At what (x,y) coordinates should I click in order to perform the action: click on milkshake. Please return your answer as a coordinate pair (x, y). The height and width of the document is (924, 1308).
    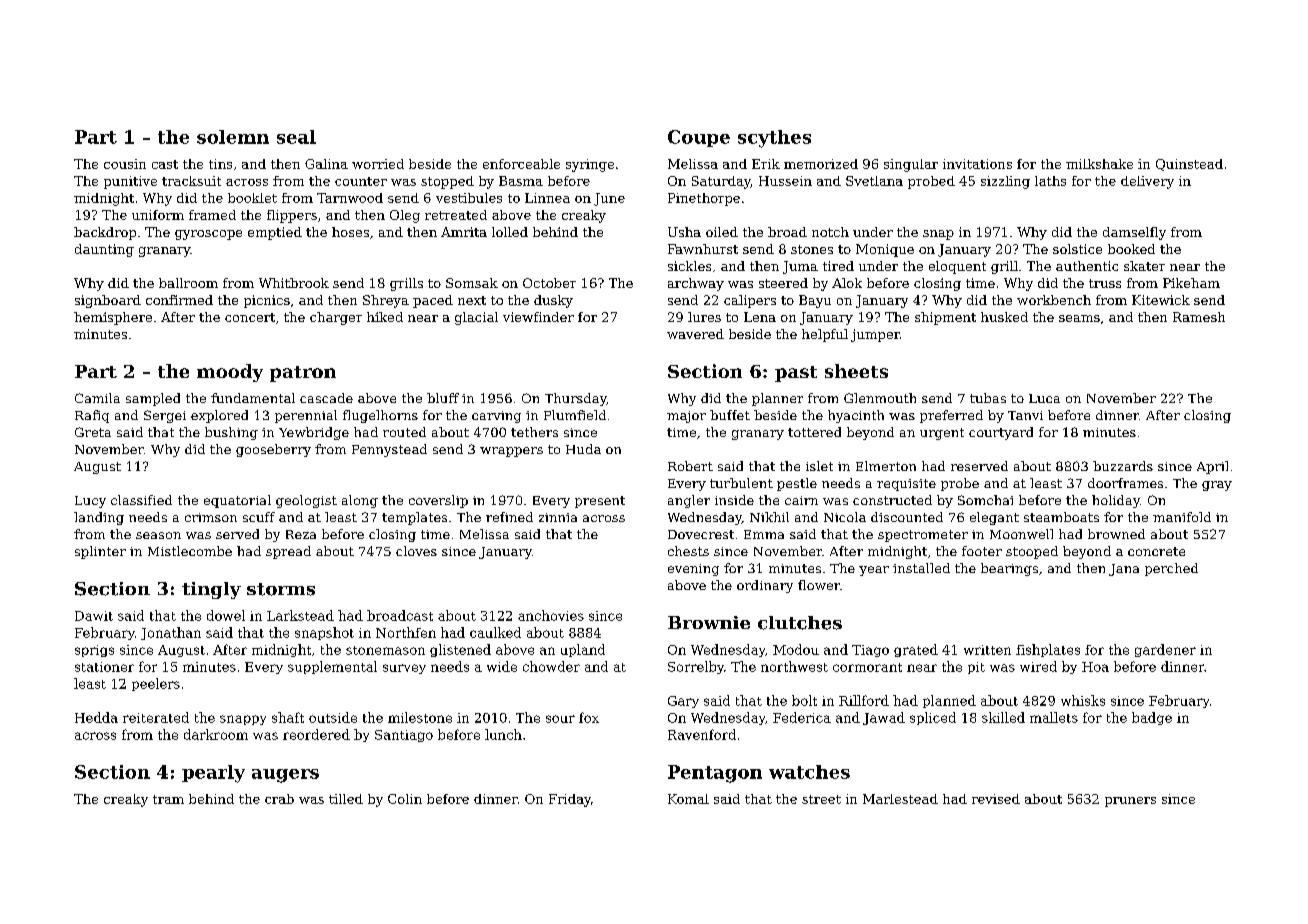
    Looking at the image, I should click on (1099, 164).
